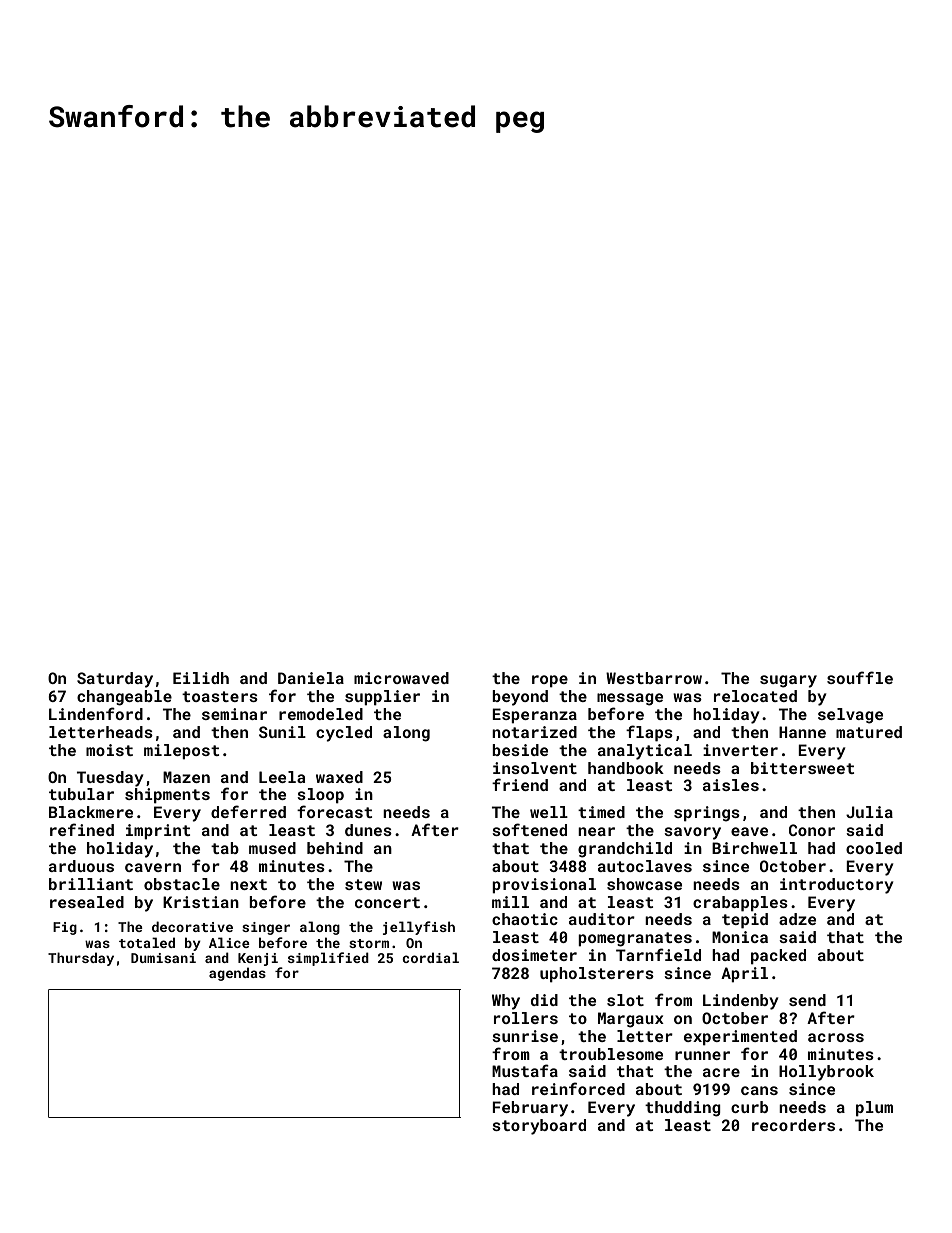 The width and height of the screenshot is (952, 1233). Describe the element at coordinates (544, 885) in the screenshot. I see `provisional` at that location.
